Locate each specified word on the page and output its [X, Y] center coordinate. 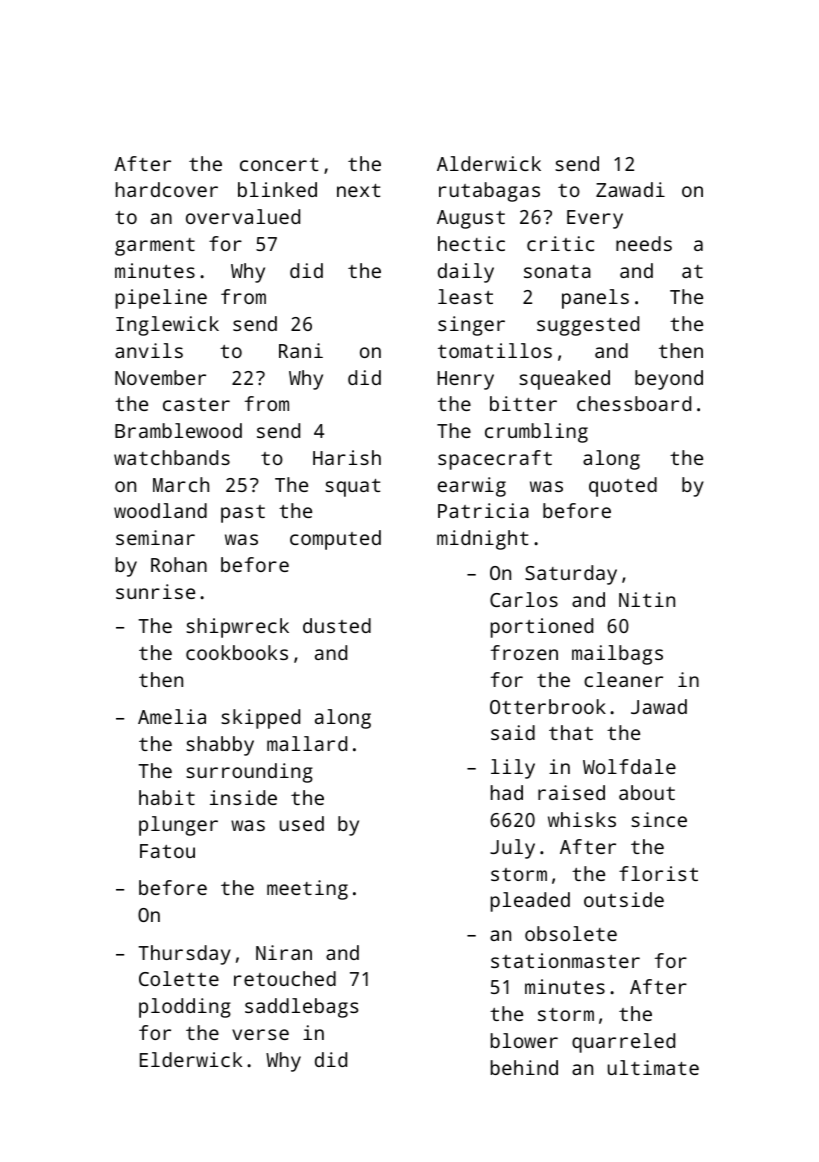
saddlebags [301, 1008]
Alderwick [489, 163]
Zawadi [630, 189]
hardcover [167, 189]
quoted [623, 487]
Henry [466, 380]
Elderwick [191, 1059]
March [181, 484]
